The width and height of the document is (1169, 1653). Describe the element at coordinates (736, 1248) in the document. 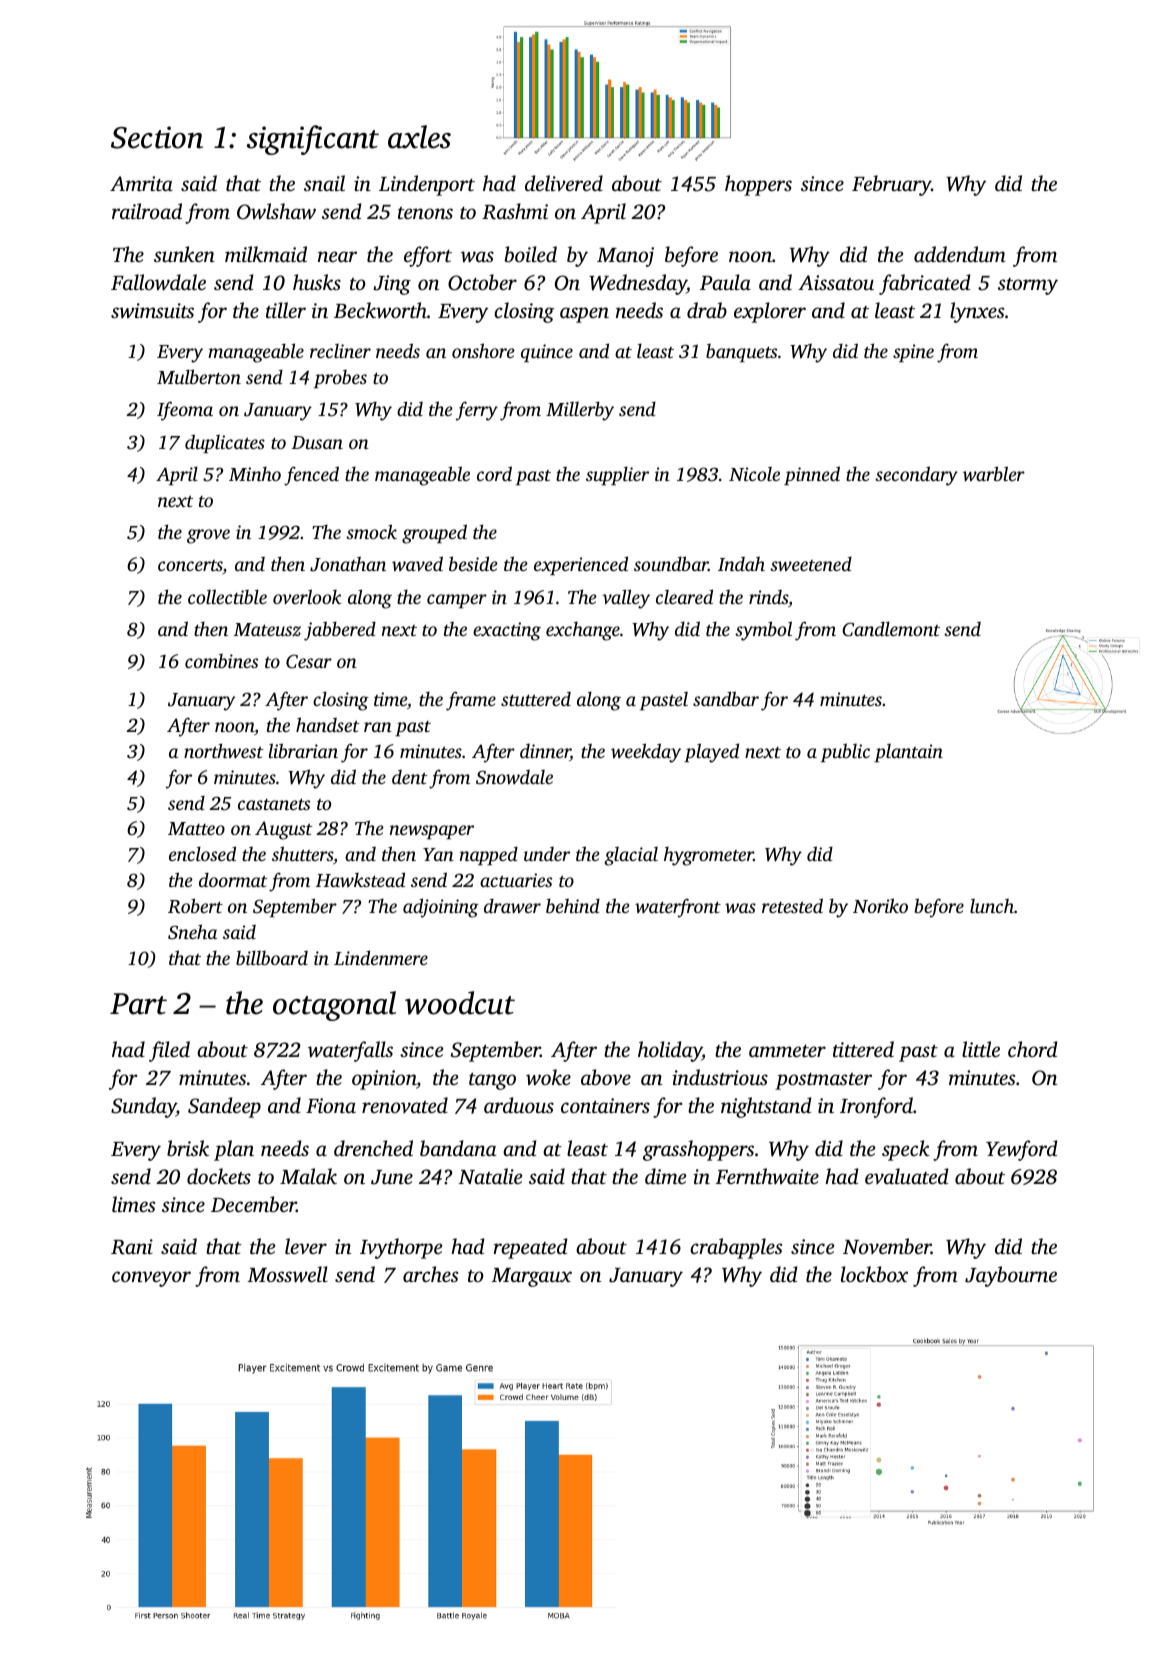

I see `crabapples` at that location.
